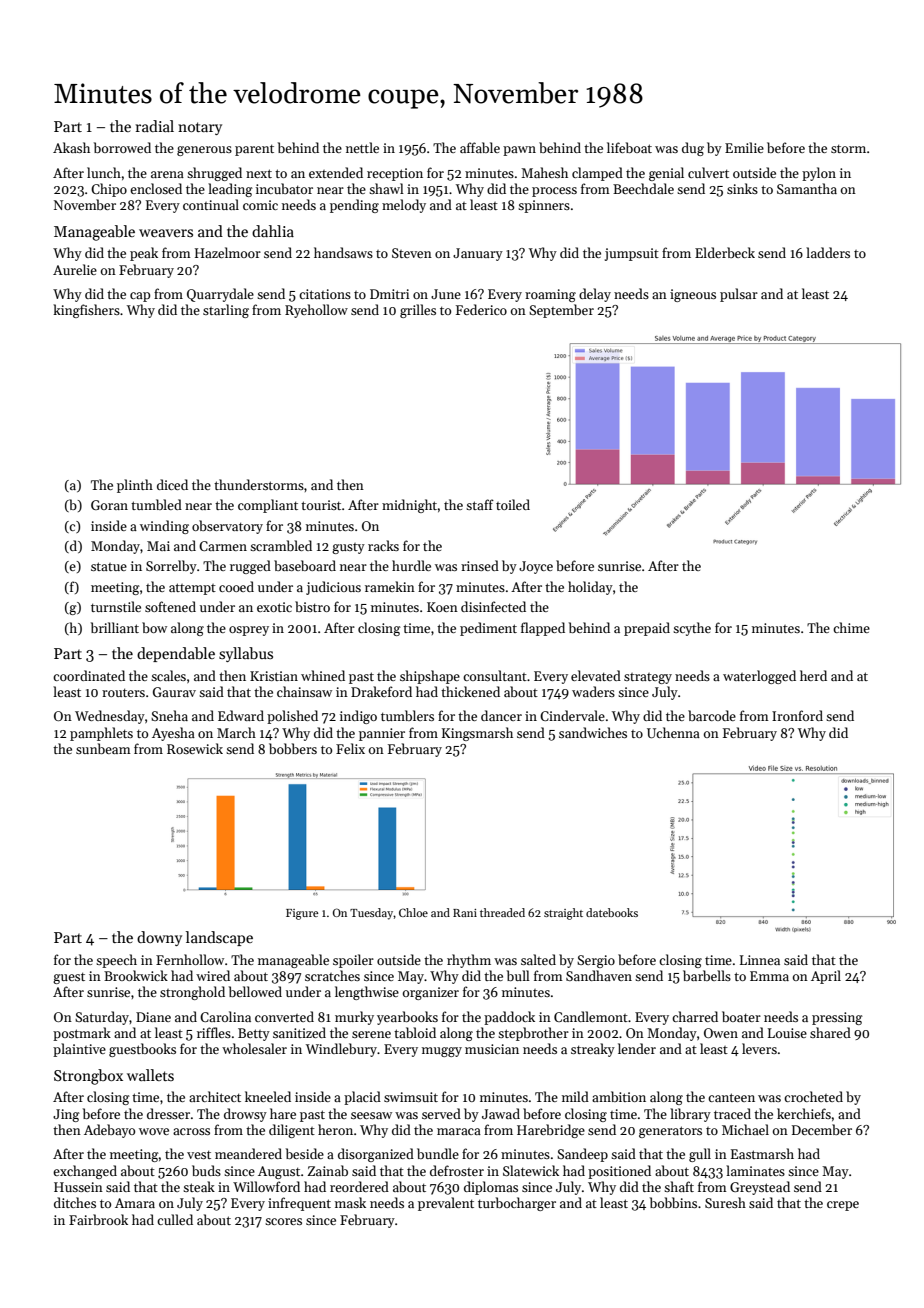 Image resolution: width=924 pixels, height=1308 pixels. Describe the element at coordinates (362, 147) in the document. I see `nettle` at that location.
